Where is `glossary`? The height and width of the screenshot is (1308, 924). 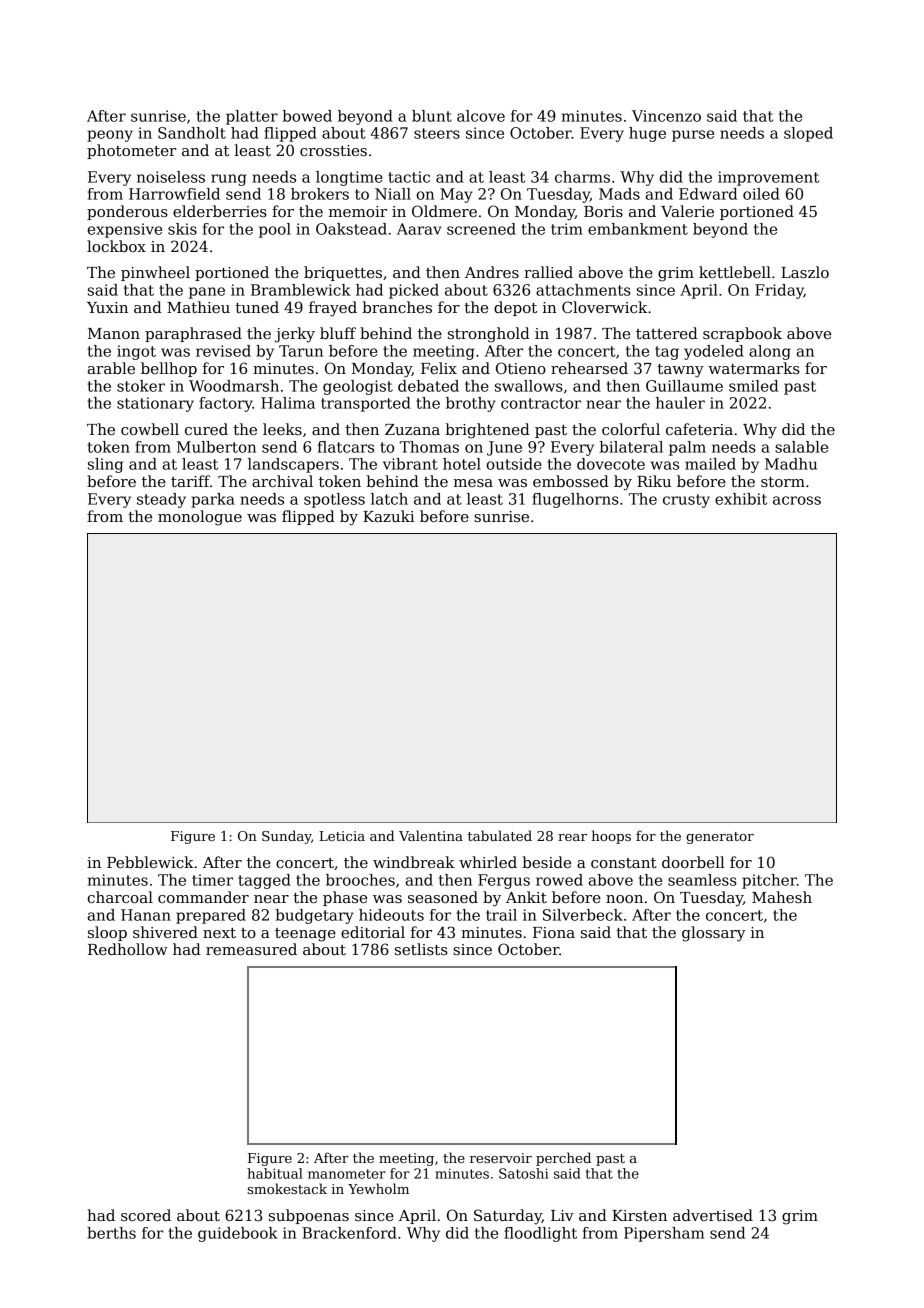
glossary is located at coordinates (714, 934).
